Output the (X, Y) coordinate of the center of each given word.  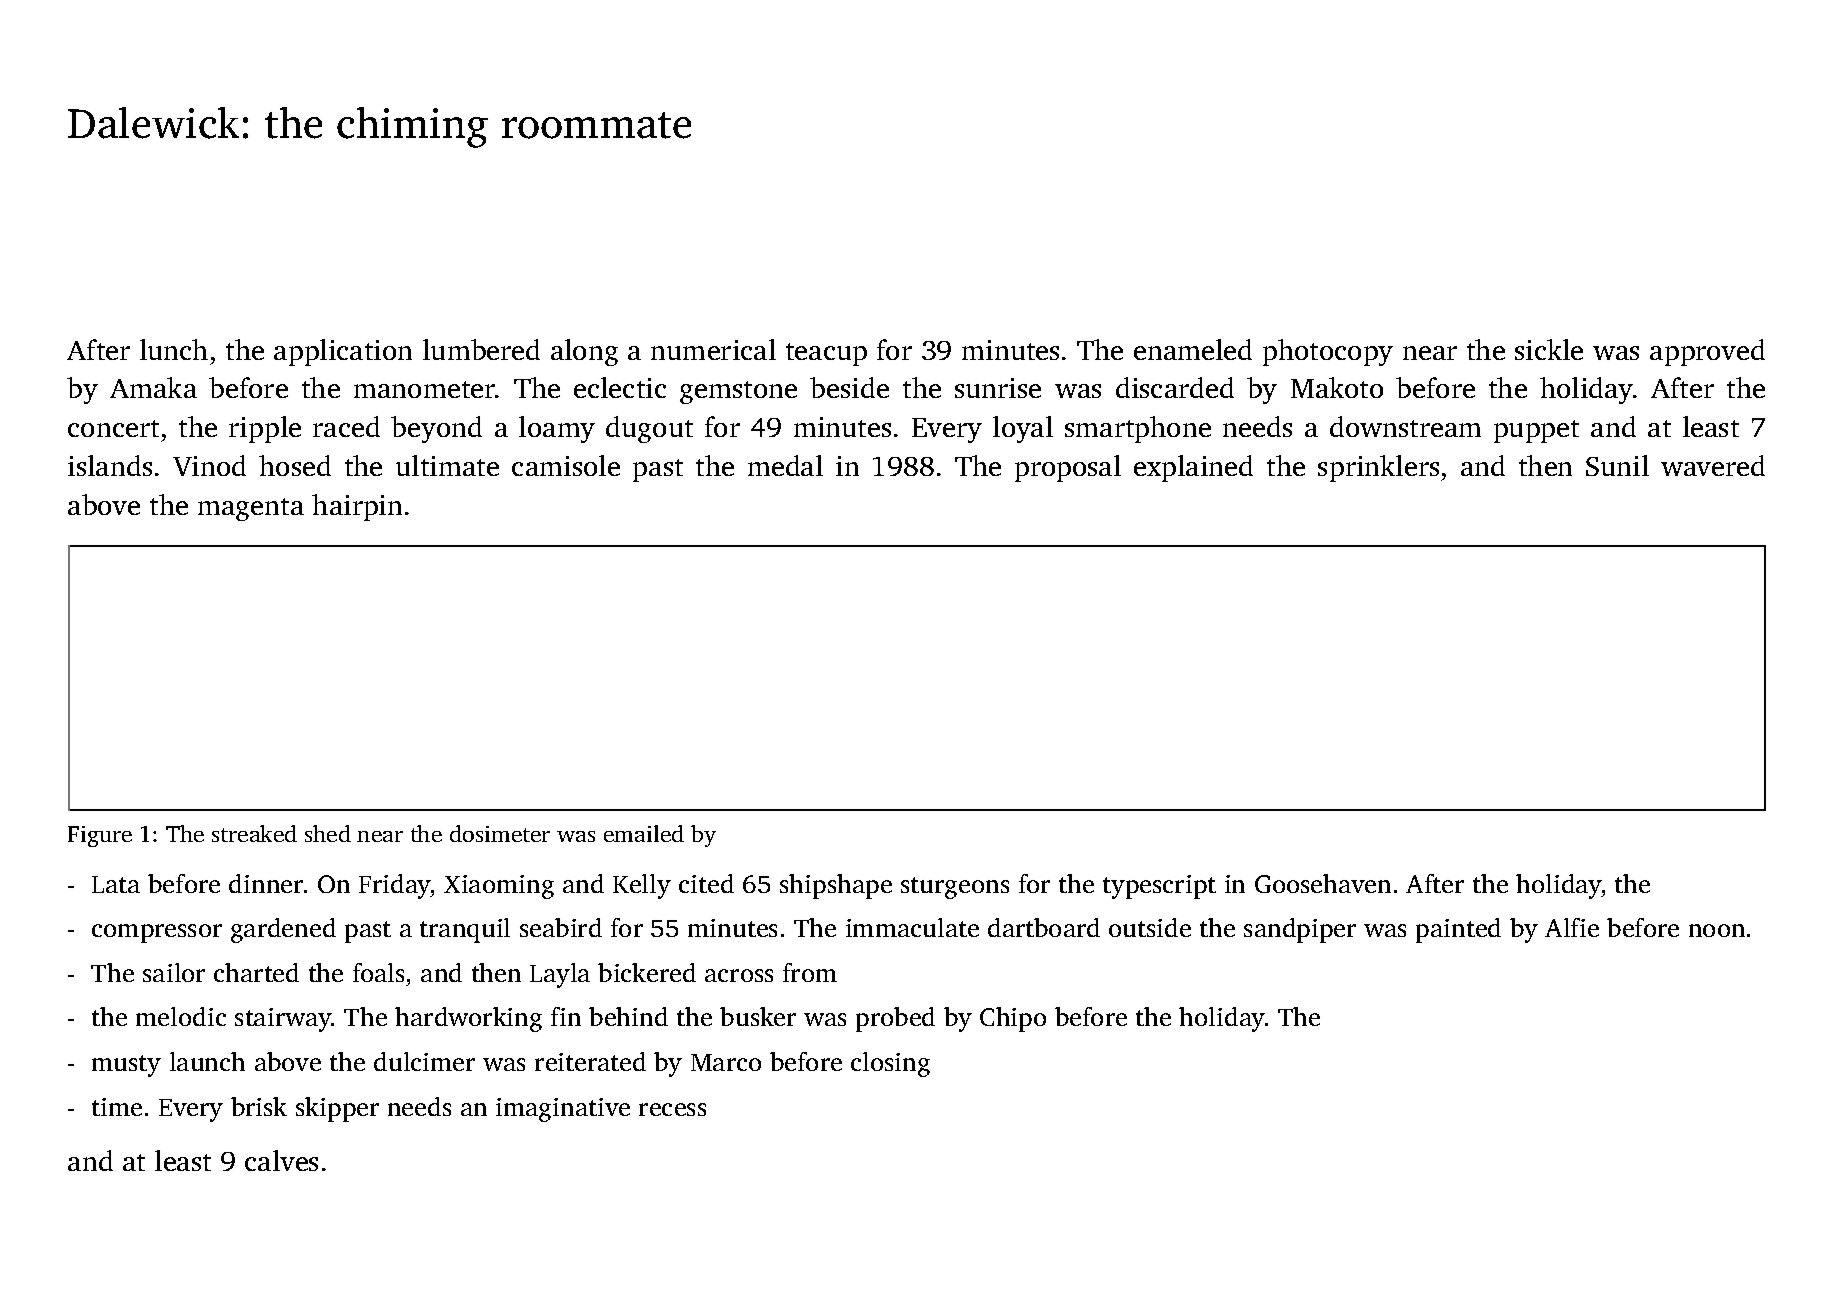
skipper (337, 1109)
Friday (395, 886)
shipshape (836, 886)
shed (328, 833)
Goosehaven (1323, 883)
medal (785, 465)
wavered (1713, 465)
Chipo (1013, 1019)
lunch (174, 349)
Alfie (1572, 927)
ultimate (447, 465)
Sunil (1617, 465)
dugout (649, 429)
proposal (1068, 468)
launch (207, 1061)
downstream (1405, 426)
